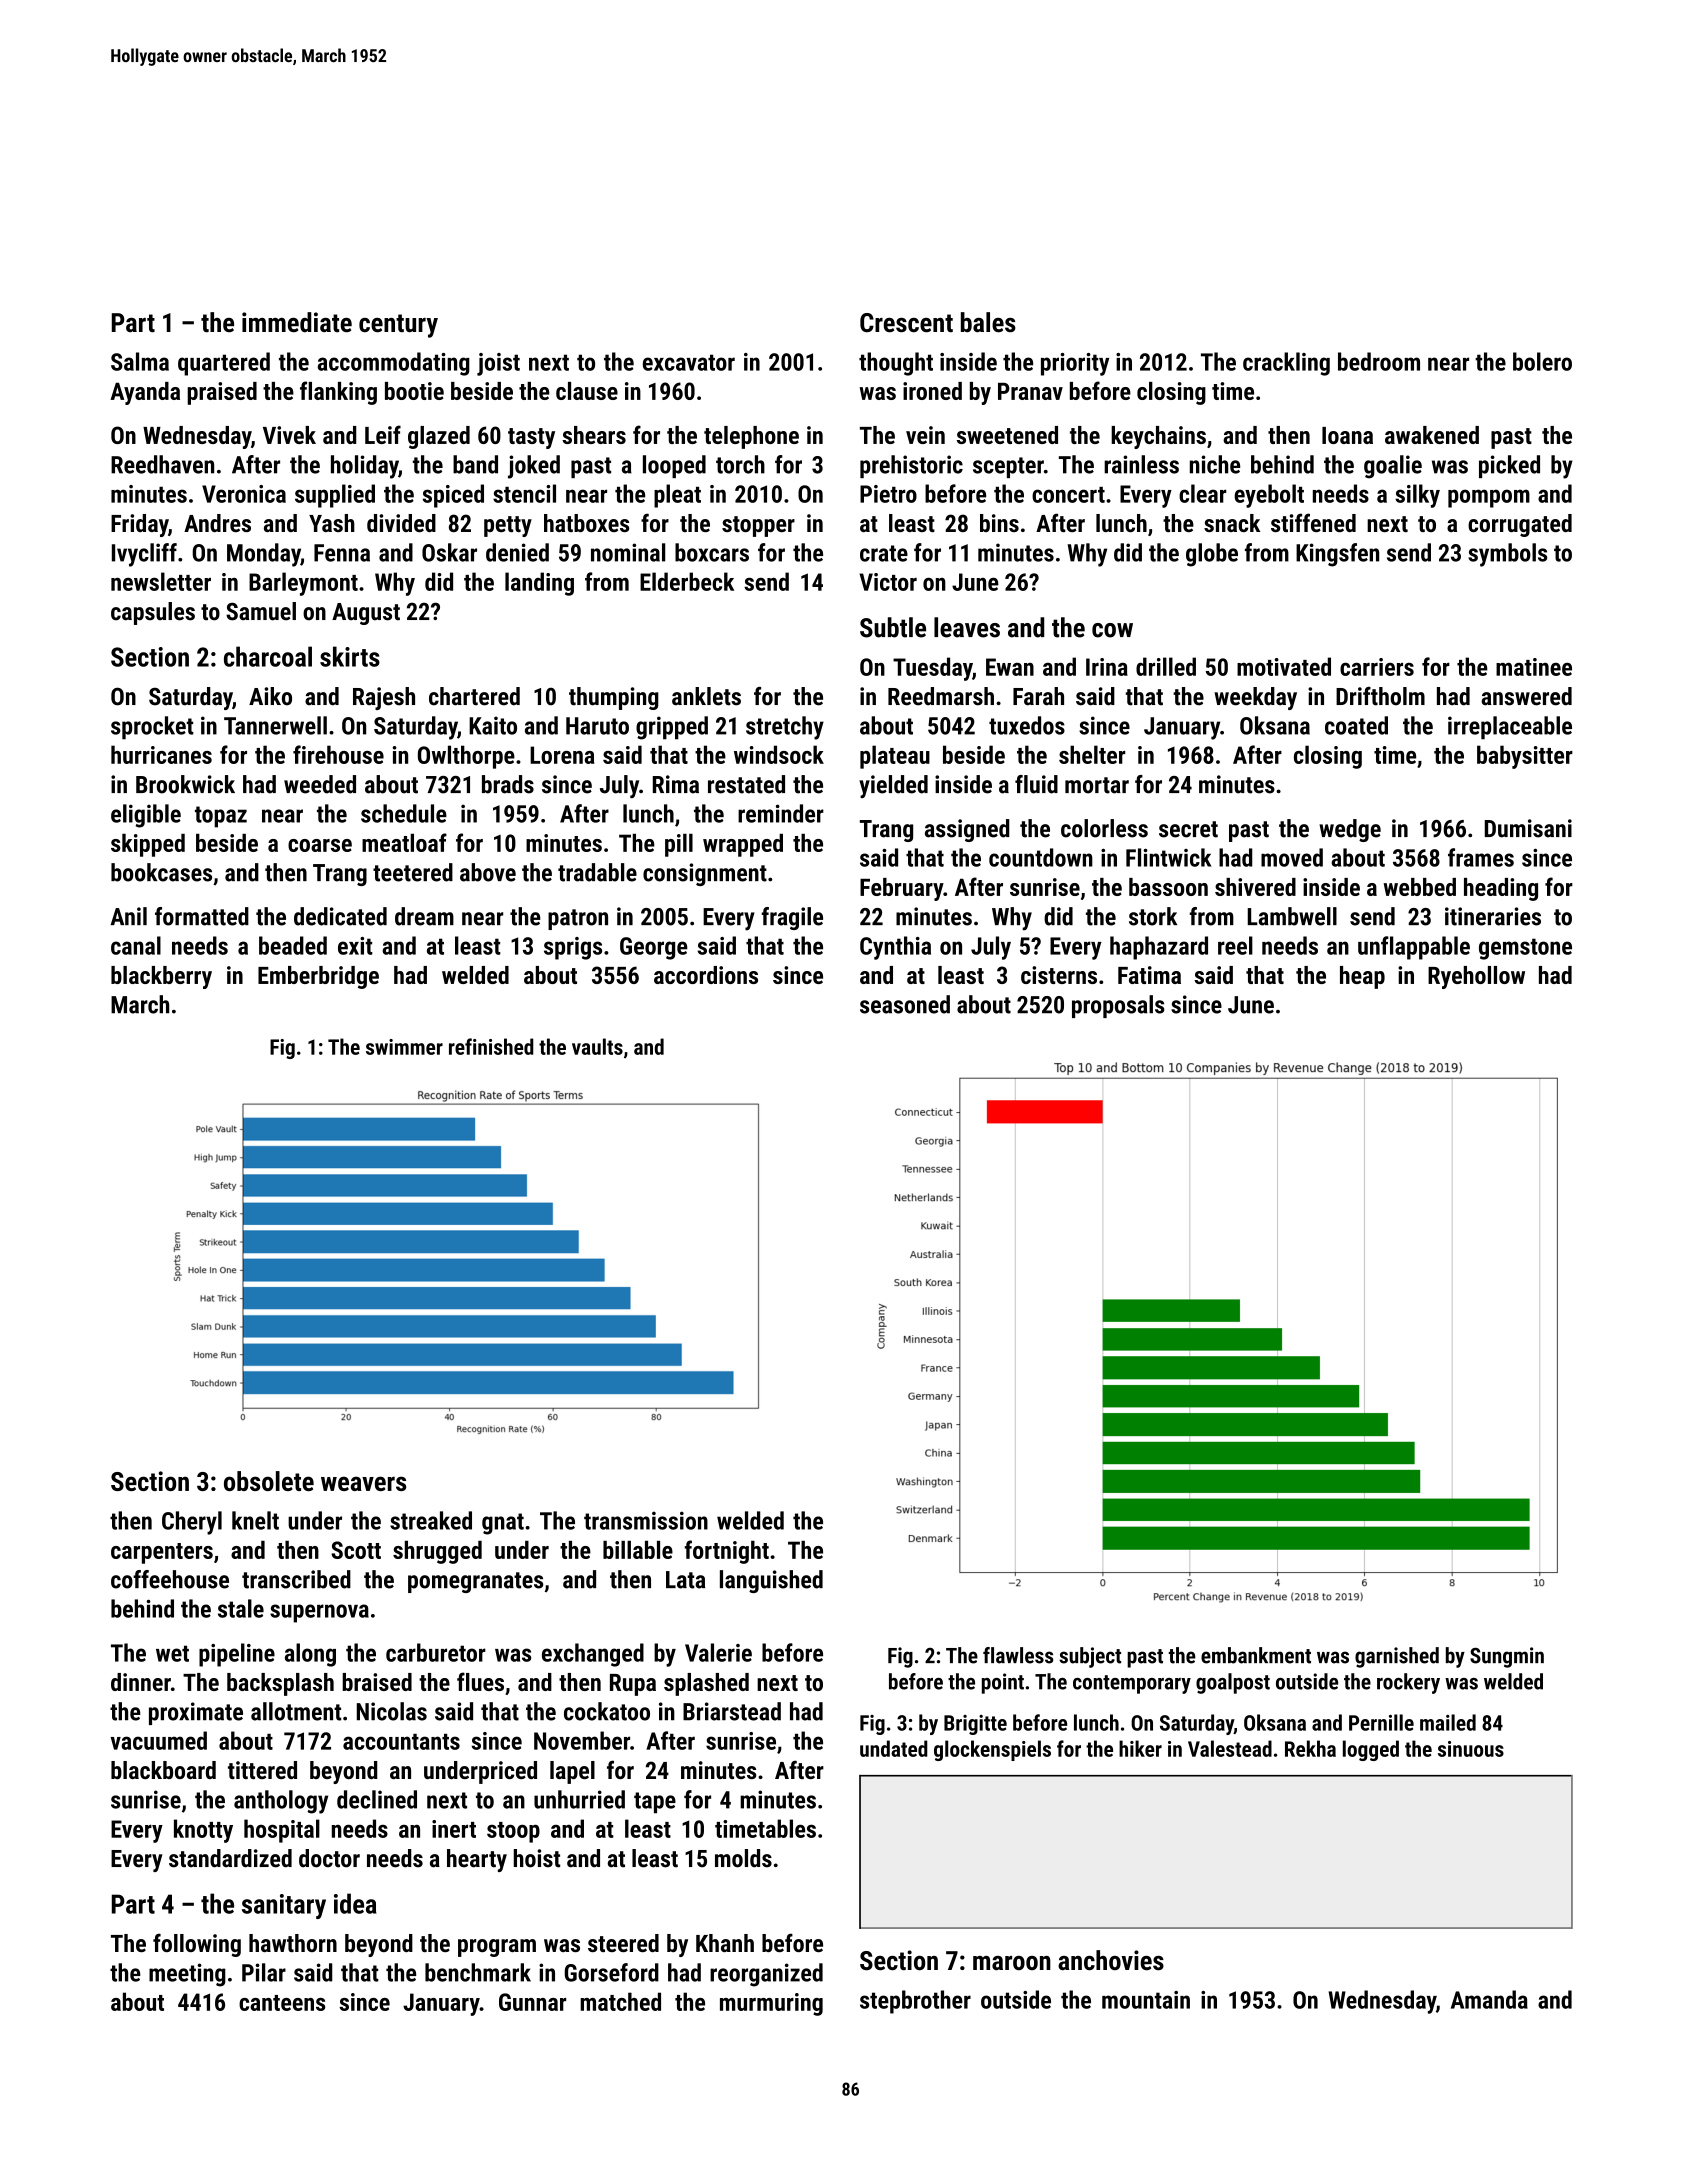  What do you see at coordinates (1118, 1006) in the screenshot?
I see `proposals` at bounding box center [1118, 1006].
